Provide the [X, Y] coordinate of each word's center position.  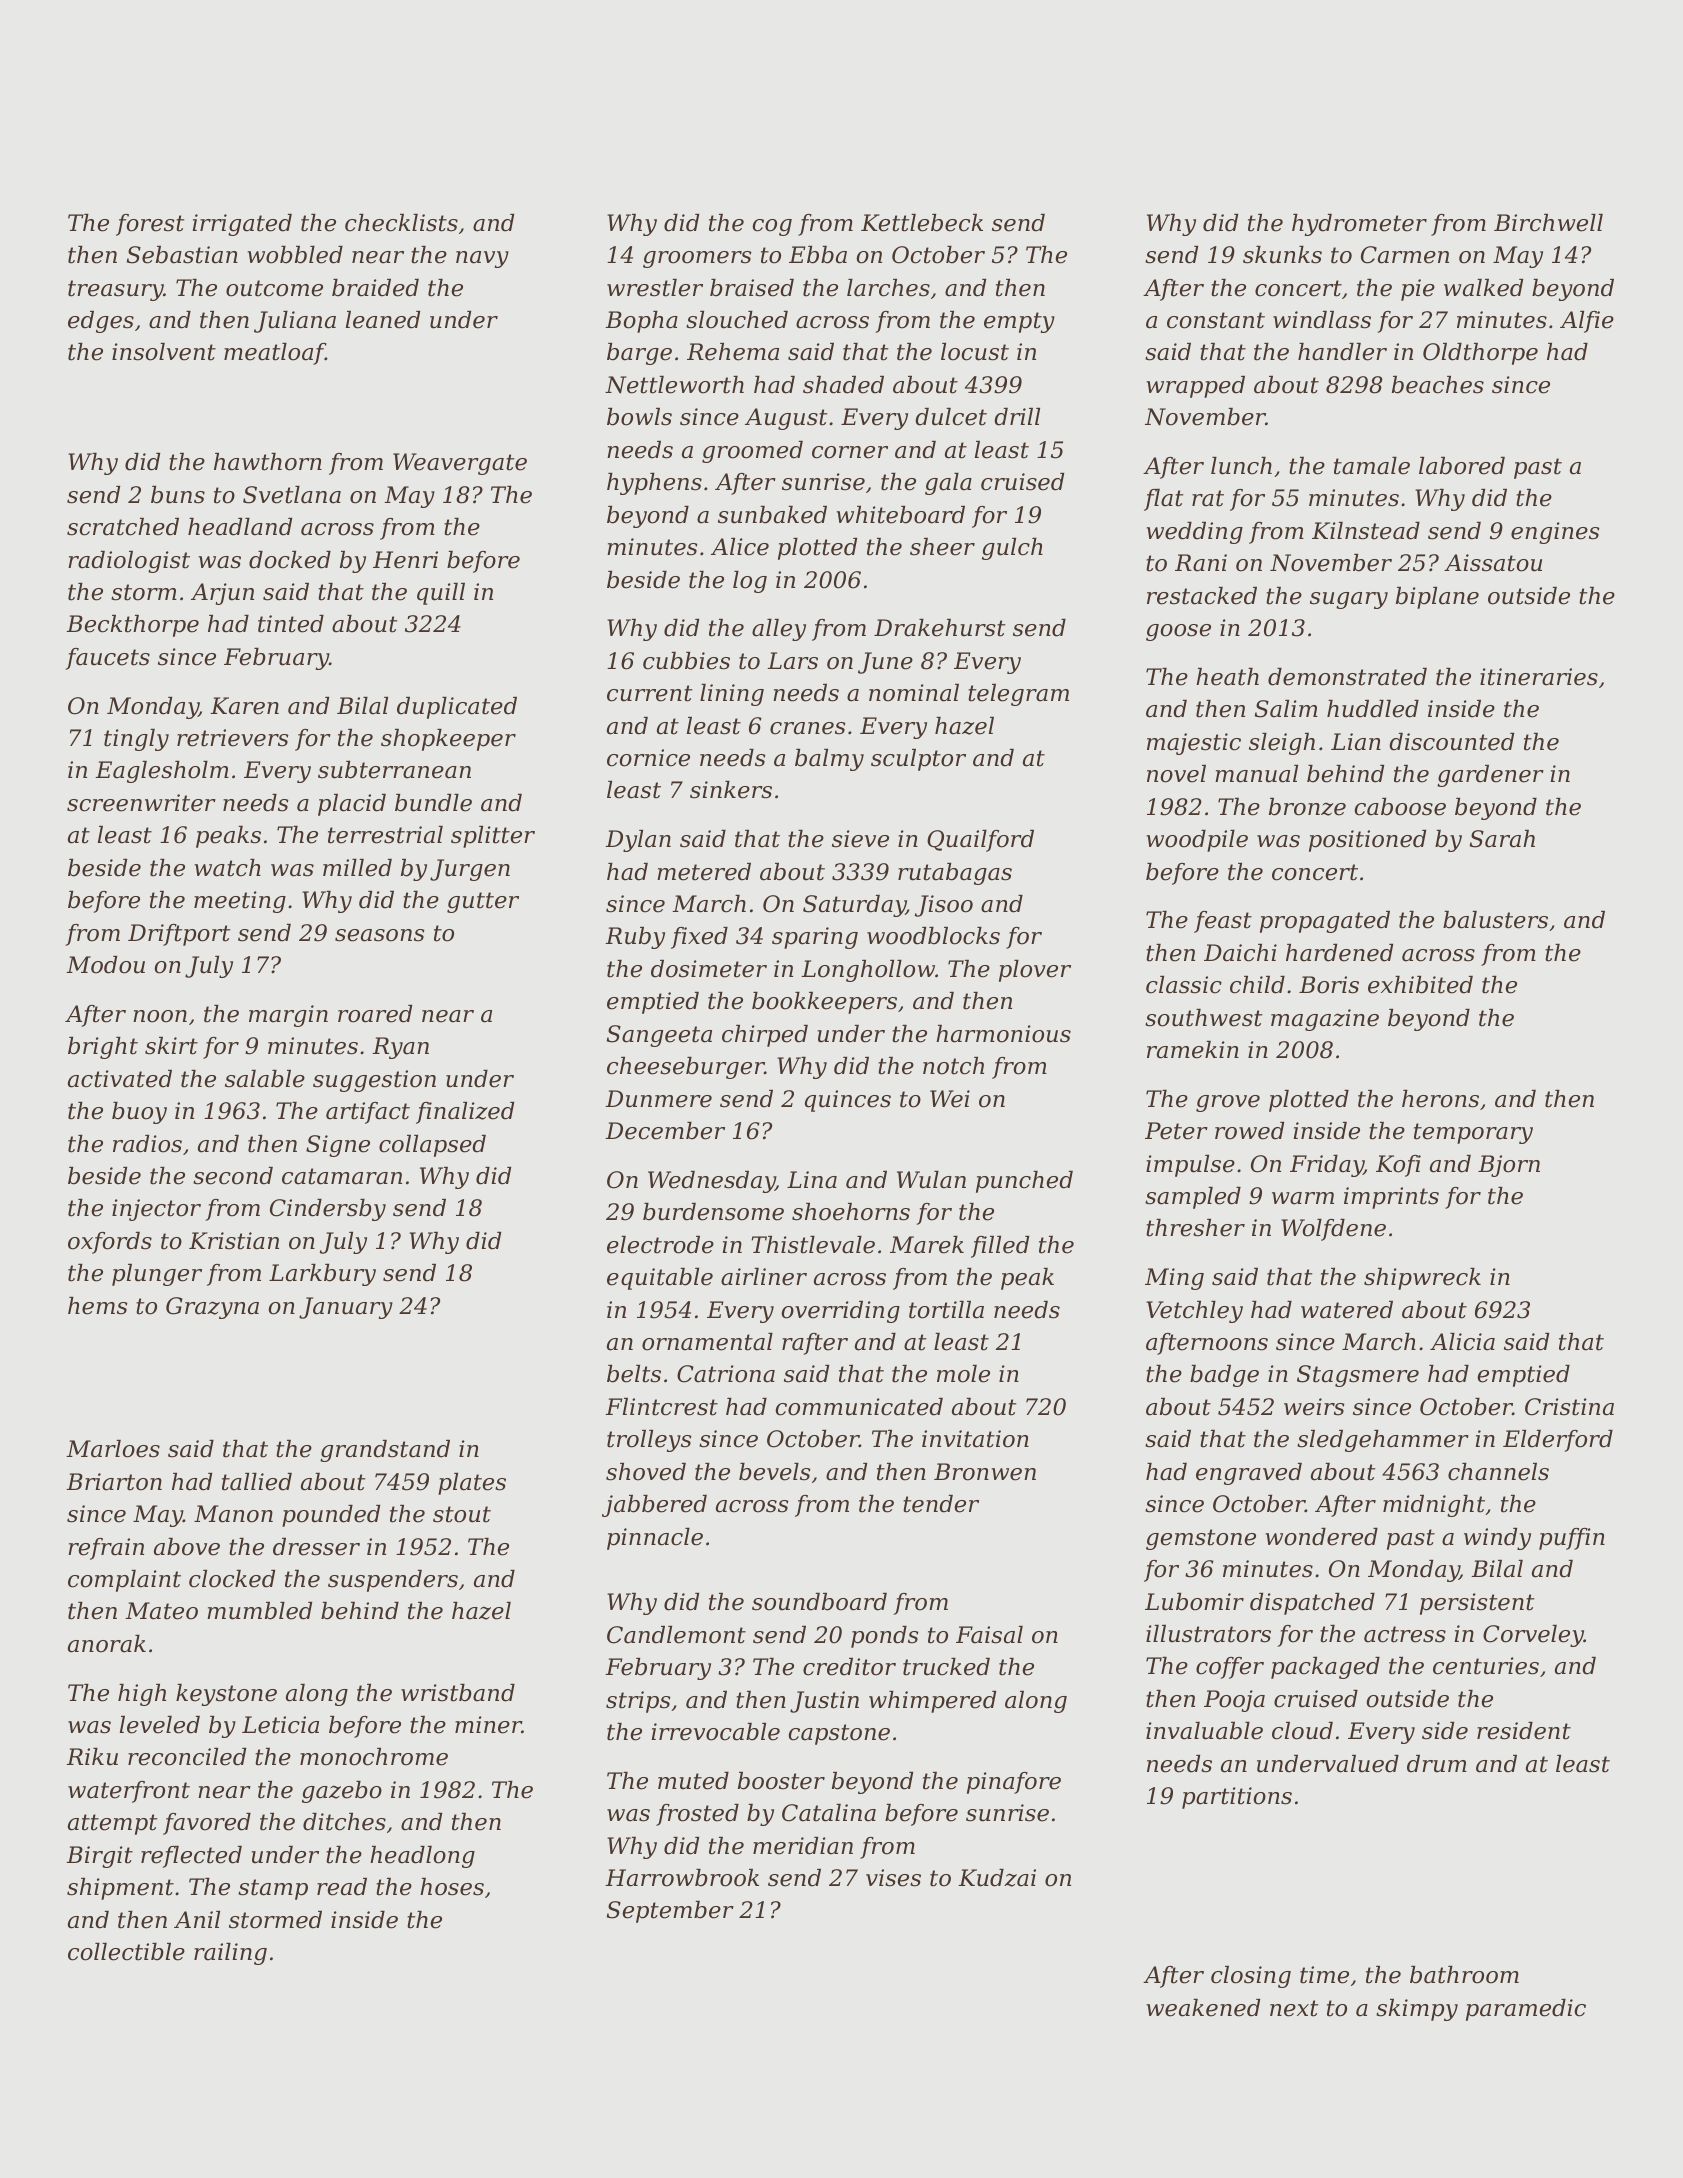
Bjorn [1509, 1166]
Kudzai [997, 1878]
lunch [1241, 466]
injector [156, 1210]
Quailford [980, 841]
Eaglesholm [162, 772]
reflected [191, 1857]
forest [150, 225]
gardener [1490, 776]
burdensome [713, 1212]
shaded [843, 385]
